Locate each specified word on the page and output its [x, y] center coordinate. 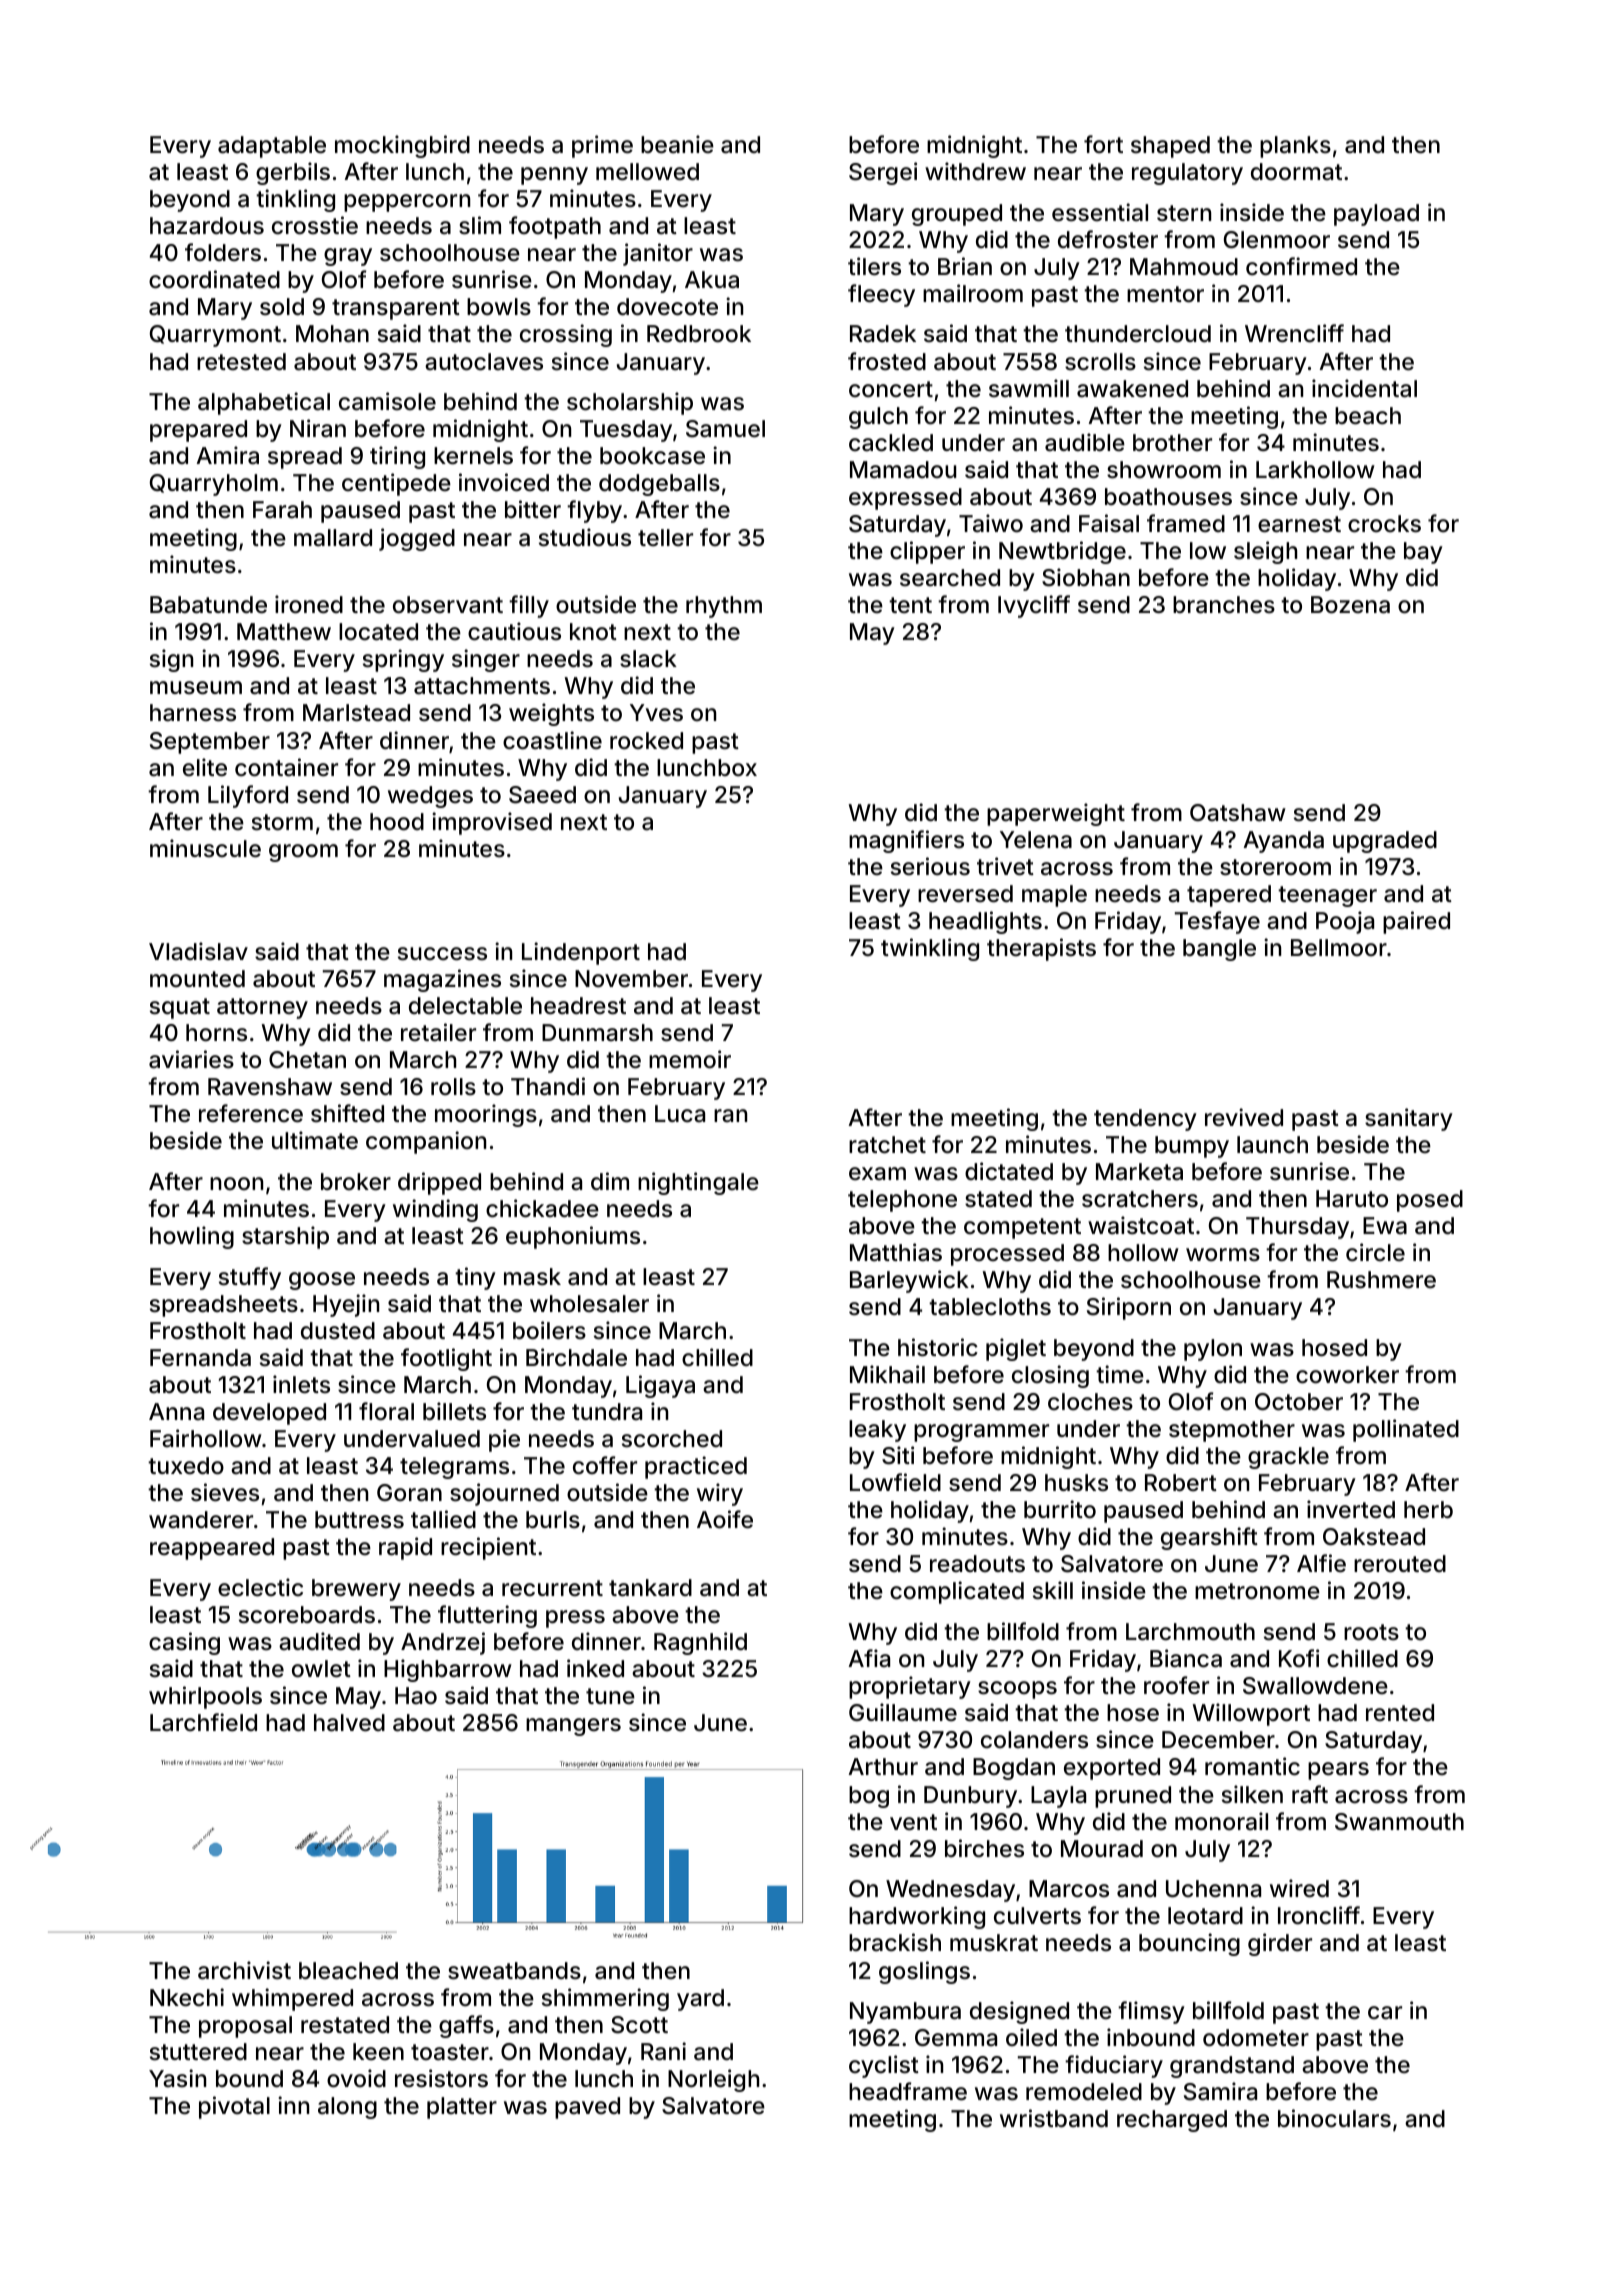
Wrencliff [1294, 333]
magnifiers [906, 841]
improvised [492, 823]
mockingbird [402, 146]
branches [1224, 605]
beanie [677, 144]
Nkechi [187, 1997]
